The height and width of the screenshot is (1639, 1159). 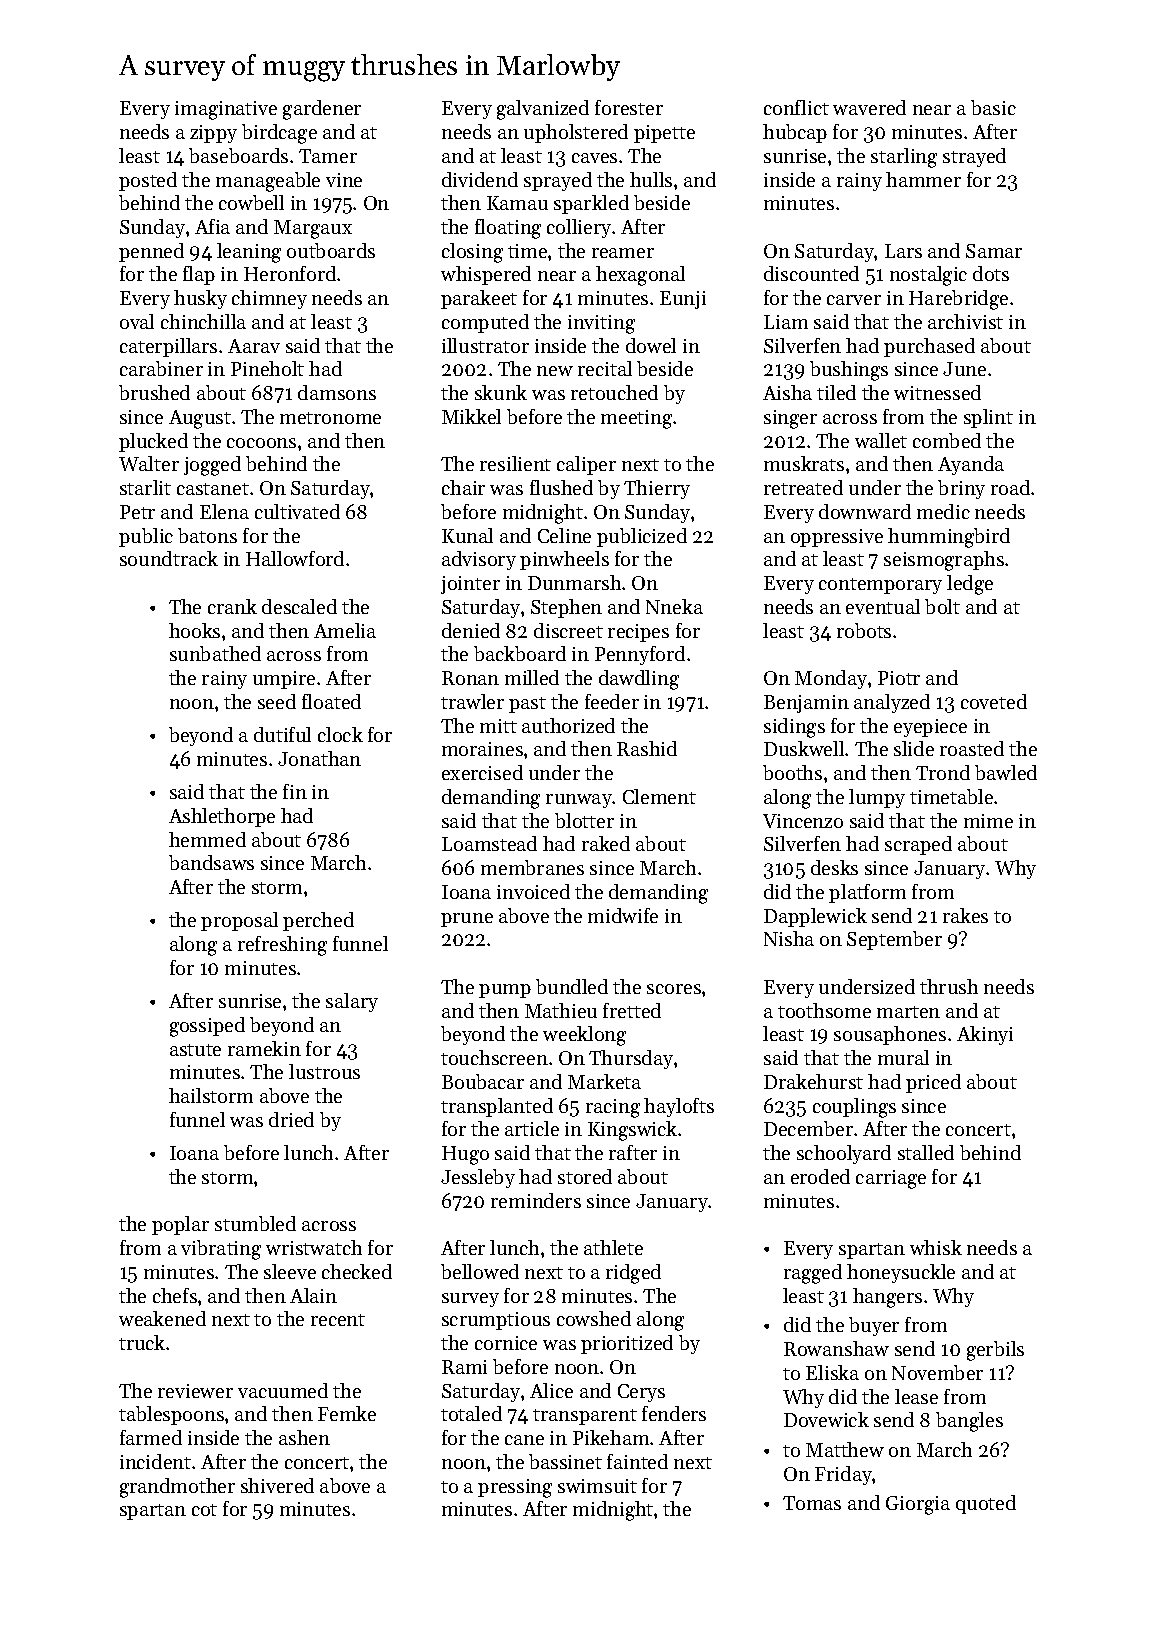 What do you see at coordinates (222, 817) in the screenshot?
I see `Ashlethorpe` at bounding box center [222, 817].
